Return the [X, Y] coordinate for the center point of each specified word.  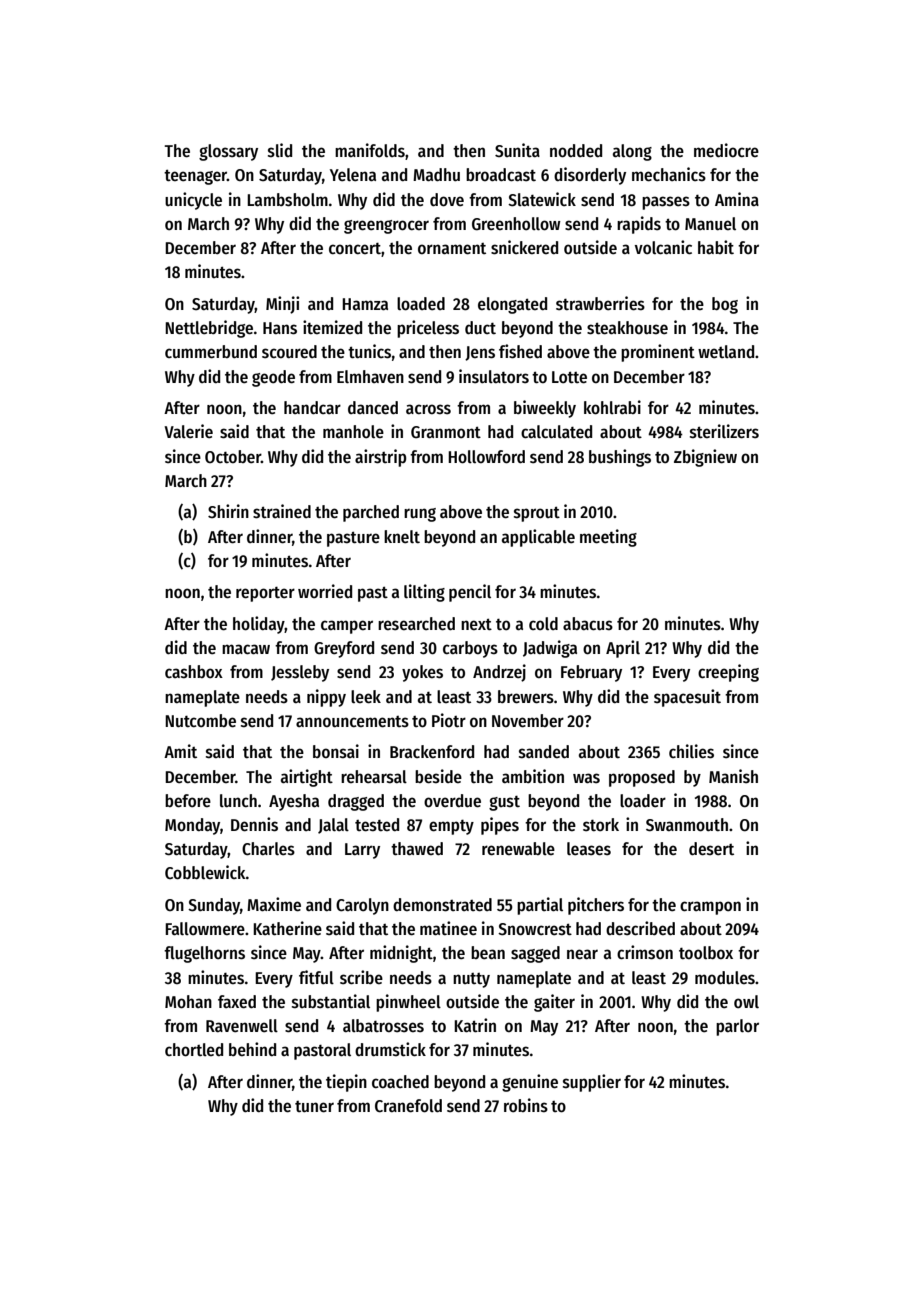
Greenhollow [516, 224]
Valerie [188, 431]
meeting [608, 538]
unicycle [193, 201]
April [623, 649]
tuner [314, 1107]
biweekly [545, 409]
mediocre [726, 150]
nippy [326, 698]
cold [543, 624]
